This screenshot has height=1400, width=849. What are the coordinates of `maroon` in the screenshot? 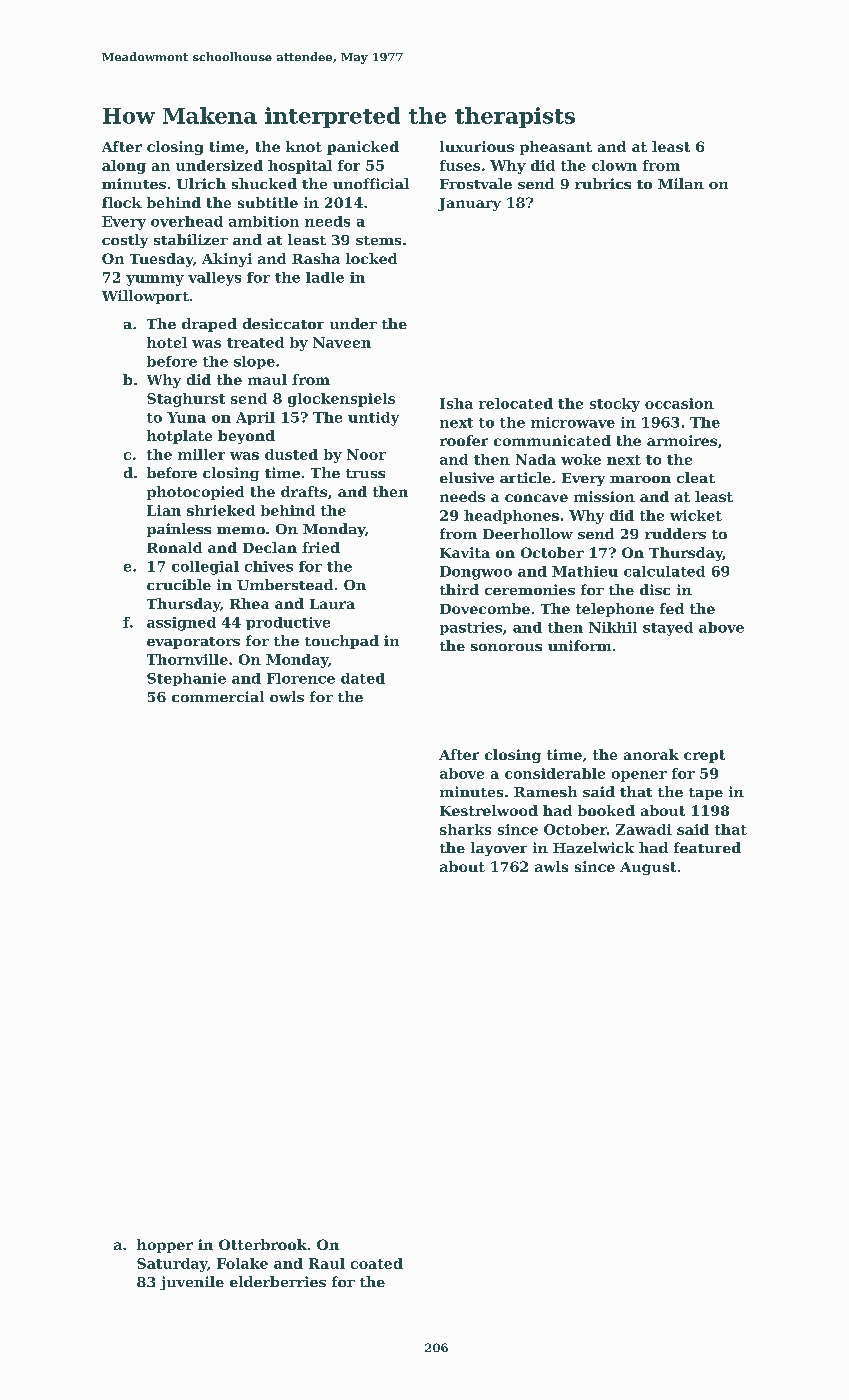 It's located at (640, 479).
